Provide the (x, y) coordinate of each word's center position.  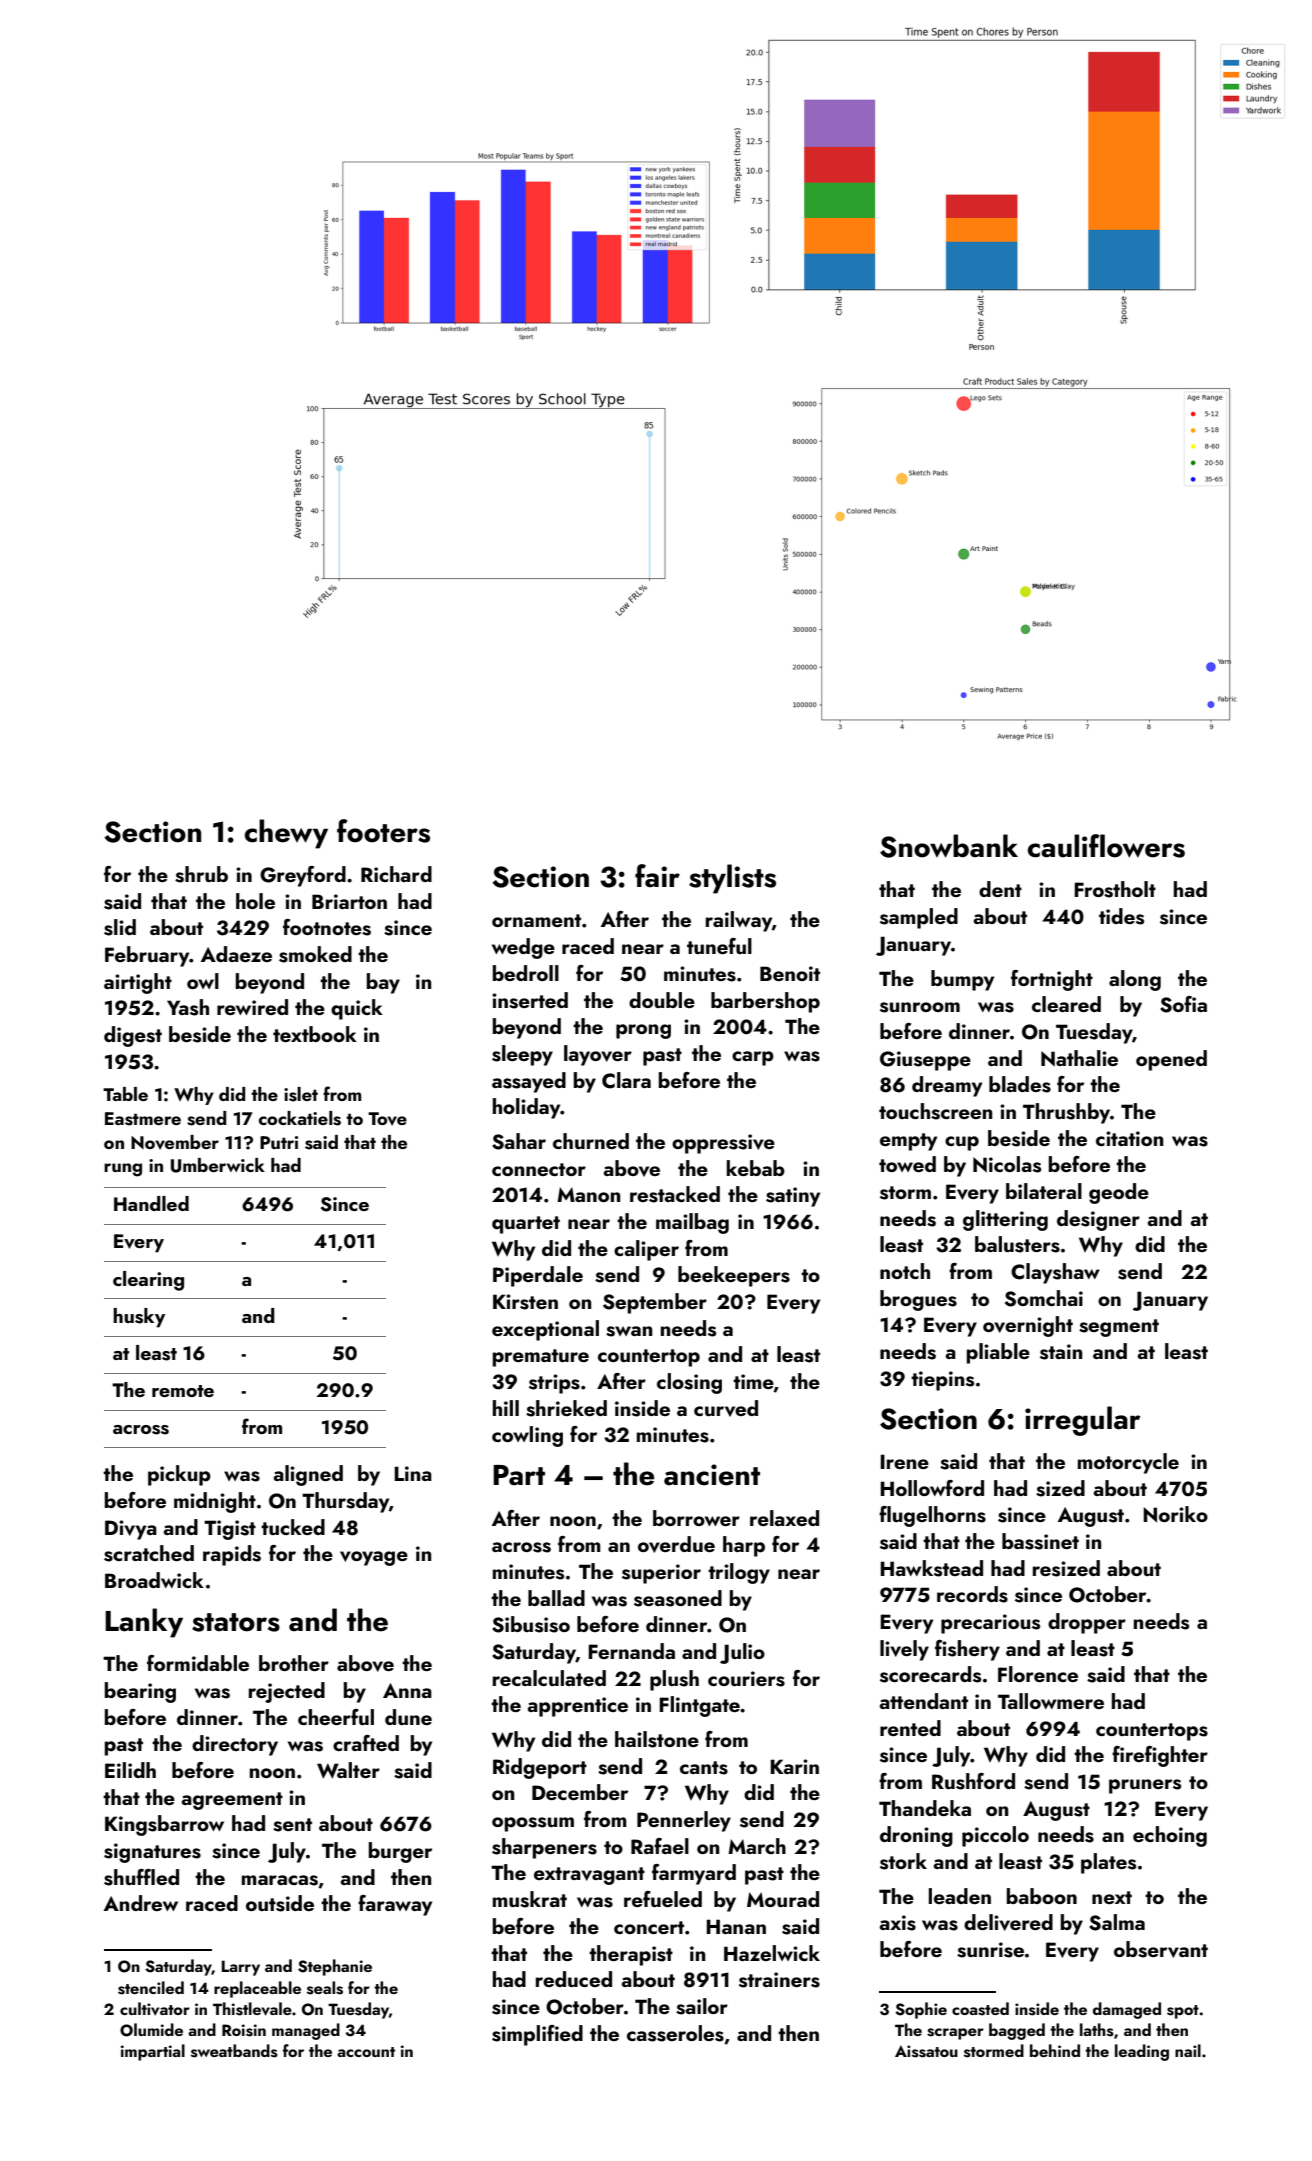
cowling (527, 1436)
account (366, 2052)
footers (383, 831)
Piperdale (538, 1276)
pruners (1145, 1786)
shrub (201, 874)
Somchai (1044, 1298)
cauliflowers (1106, 846)
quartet (526, 1225)
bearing (140, 1692)
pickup (179, 1475)
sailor (702, 2006)
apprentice (577, 1707)
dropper (1087, 1623)
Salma (1117, 1922)
